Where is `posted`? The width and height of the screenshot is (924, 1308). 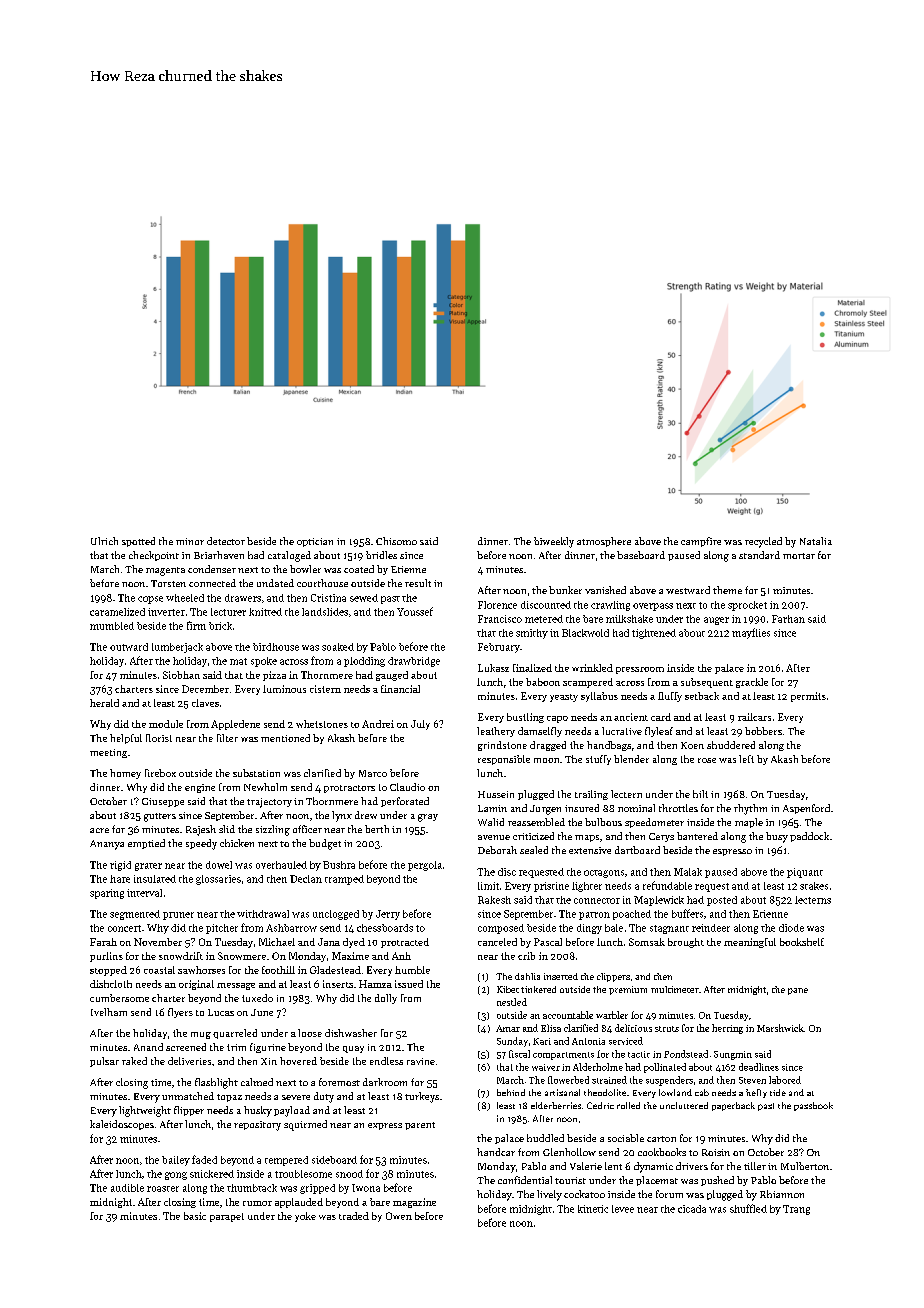 posted is located at coordinates (722, 901).
